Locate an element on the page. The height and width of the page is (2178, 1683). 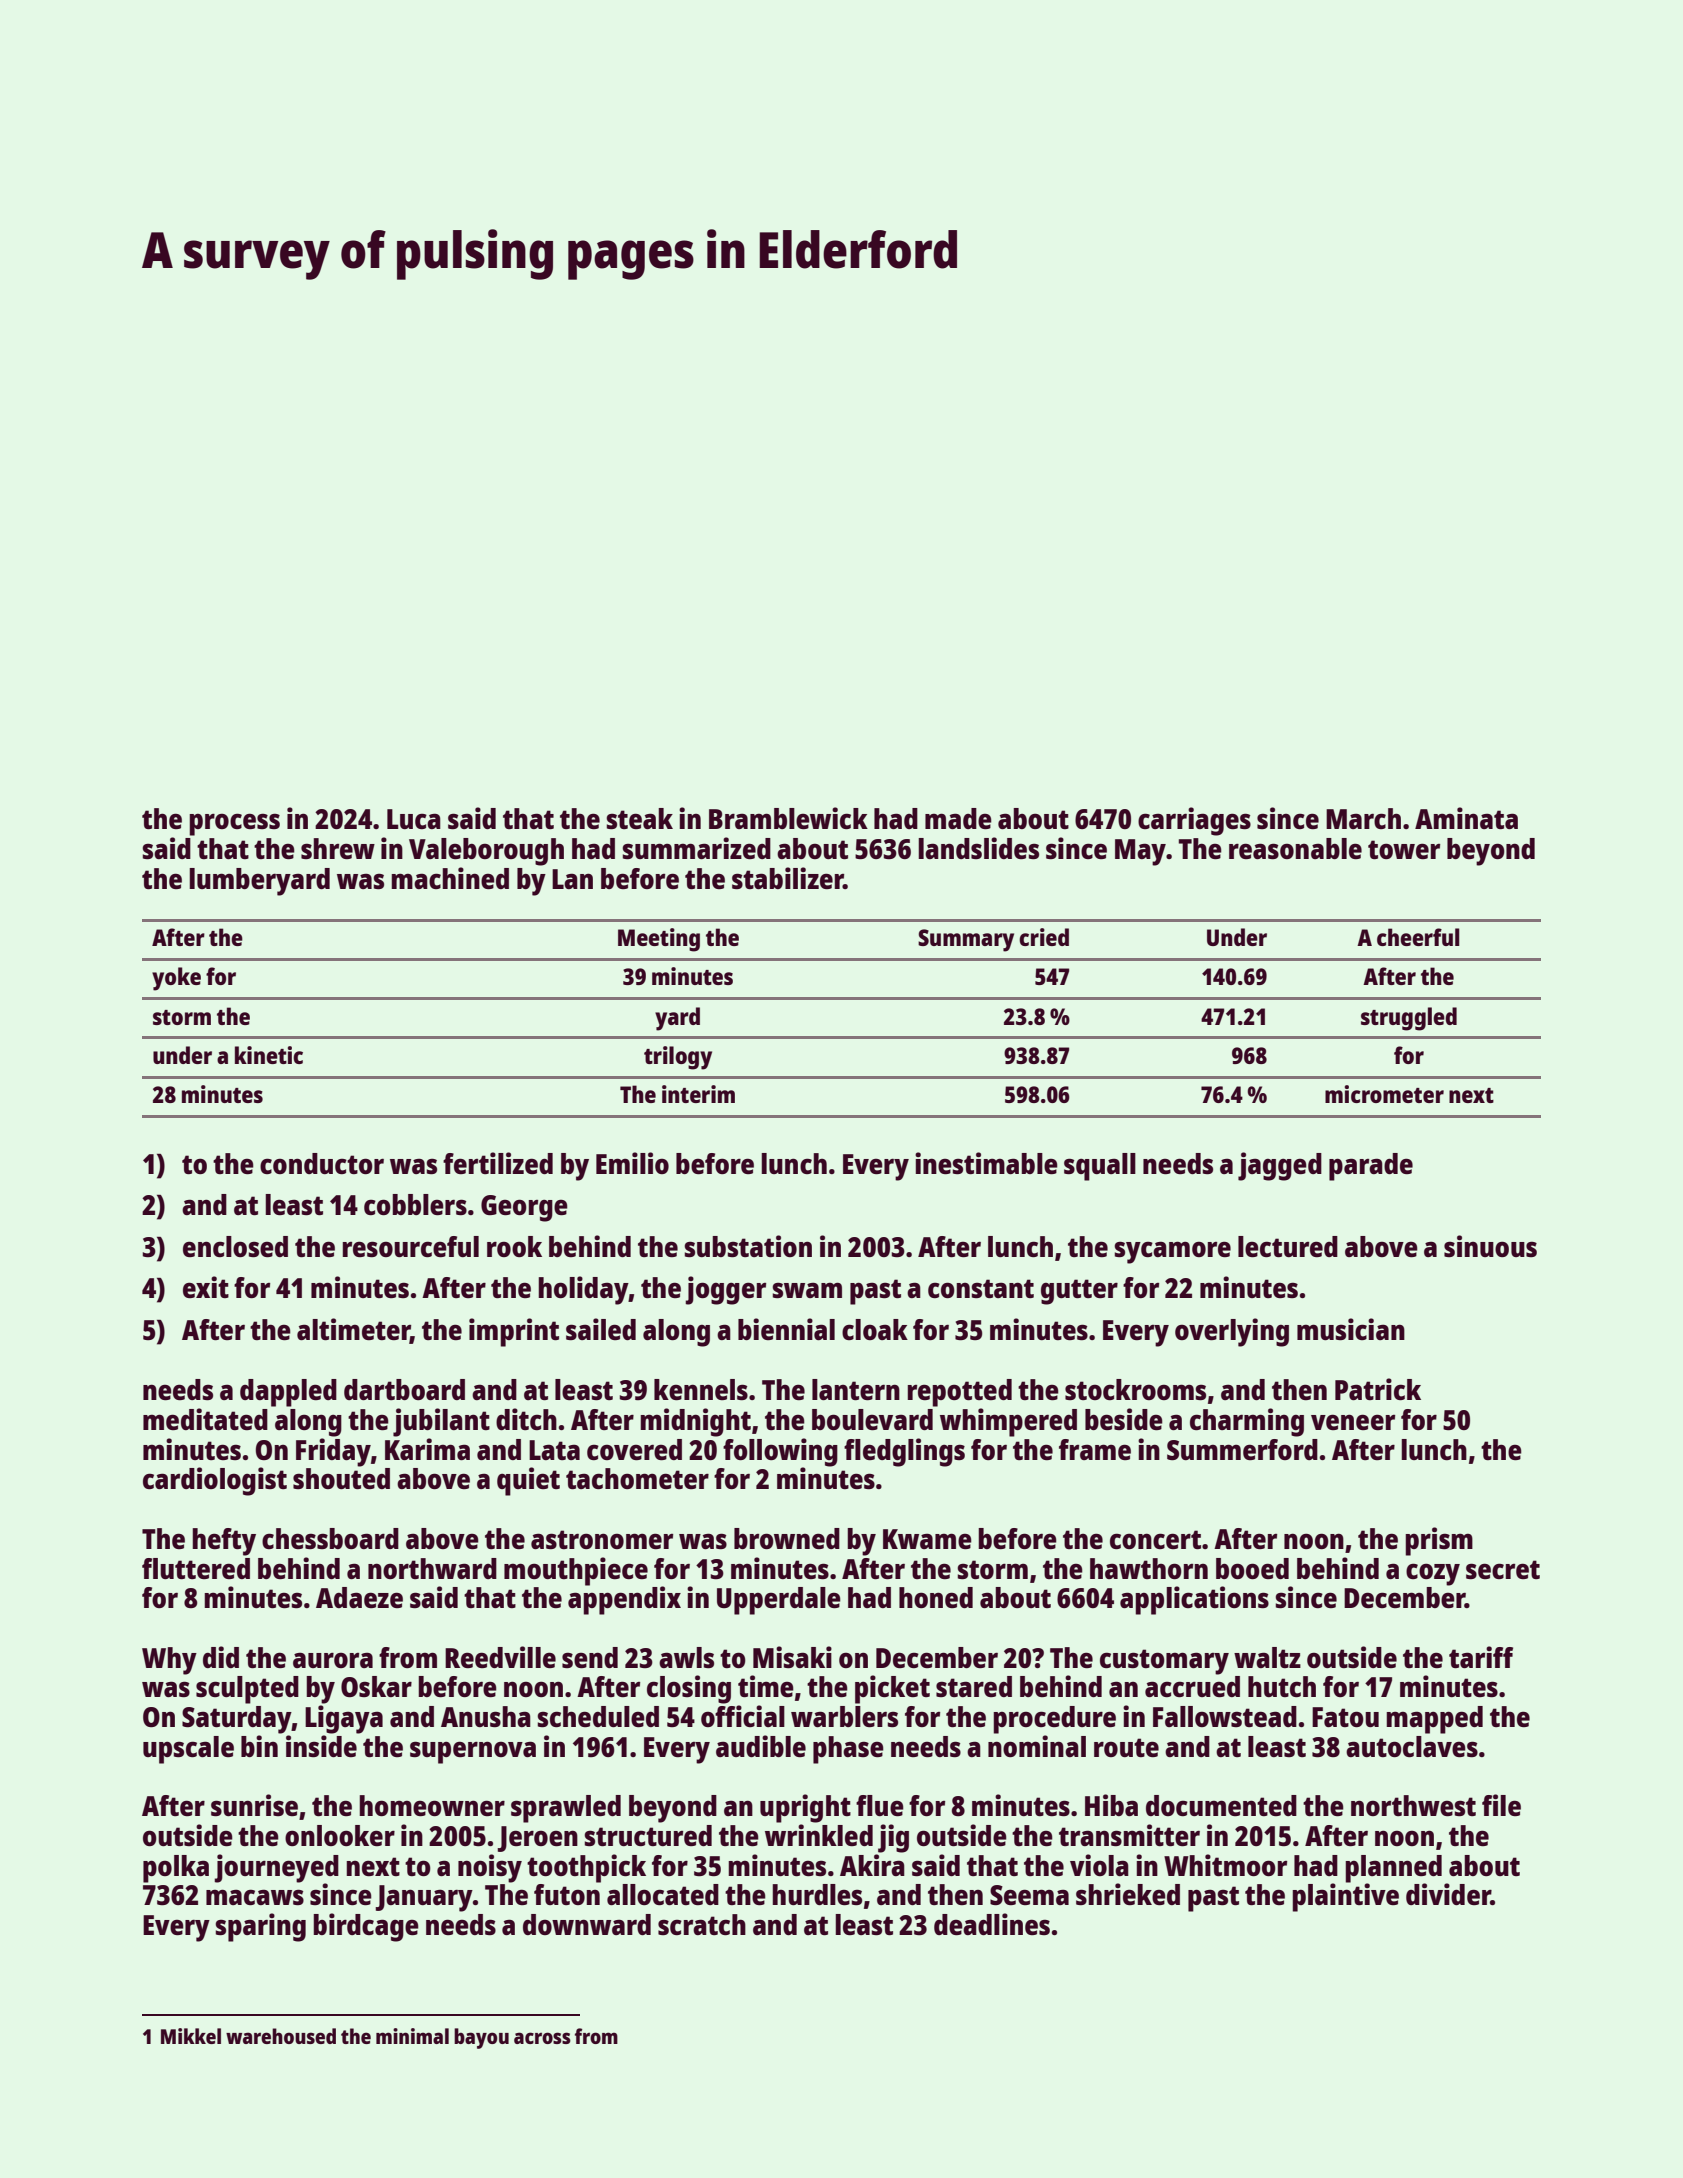
across is located at coordinates (542, 2038).
